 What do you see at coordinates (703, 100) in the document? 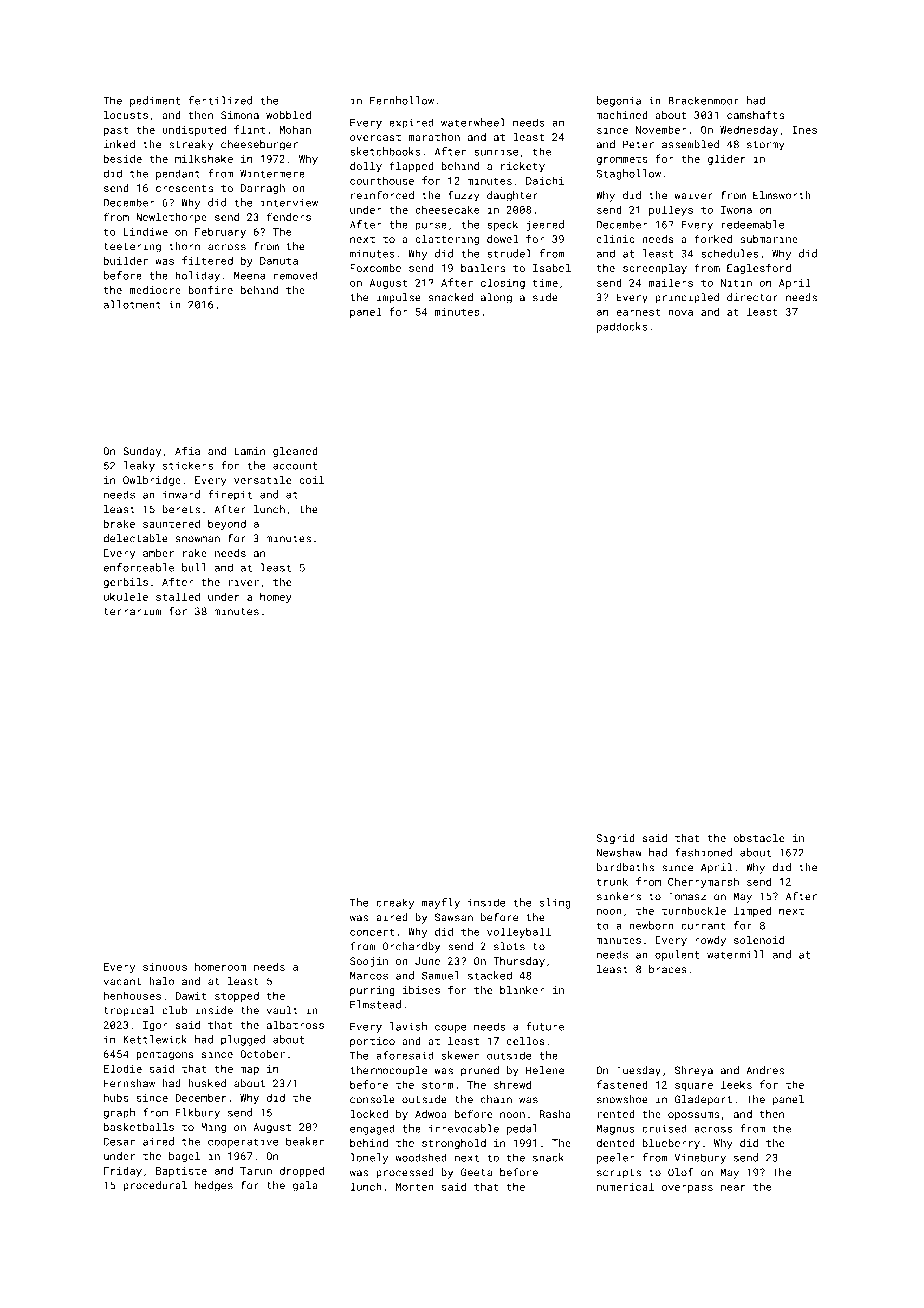
I see `Brackenmoor` at bounding box center [703, 100].
